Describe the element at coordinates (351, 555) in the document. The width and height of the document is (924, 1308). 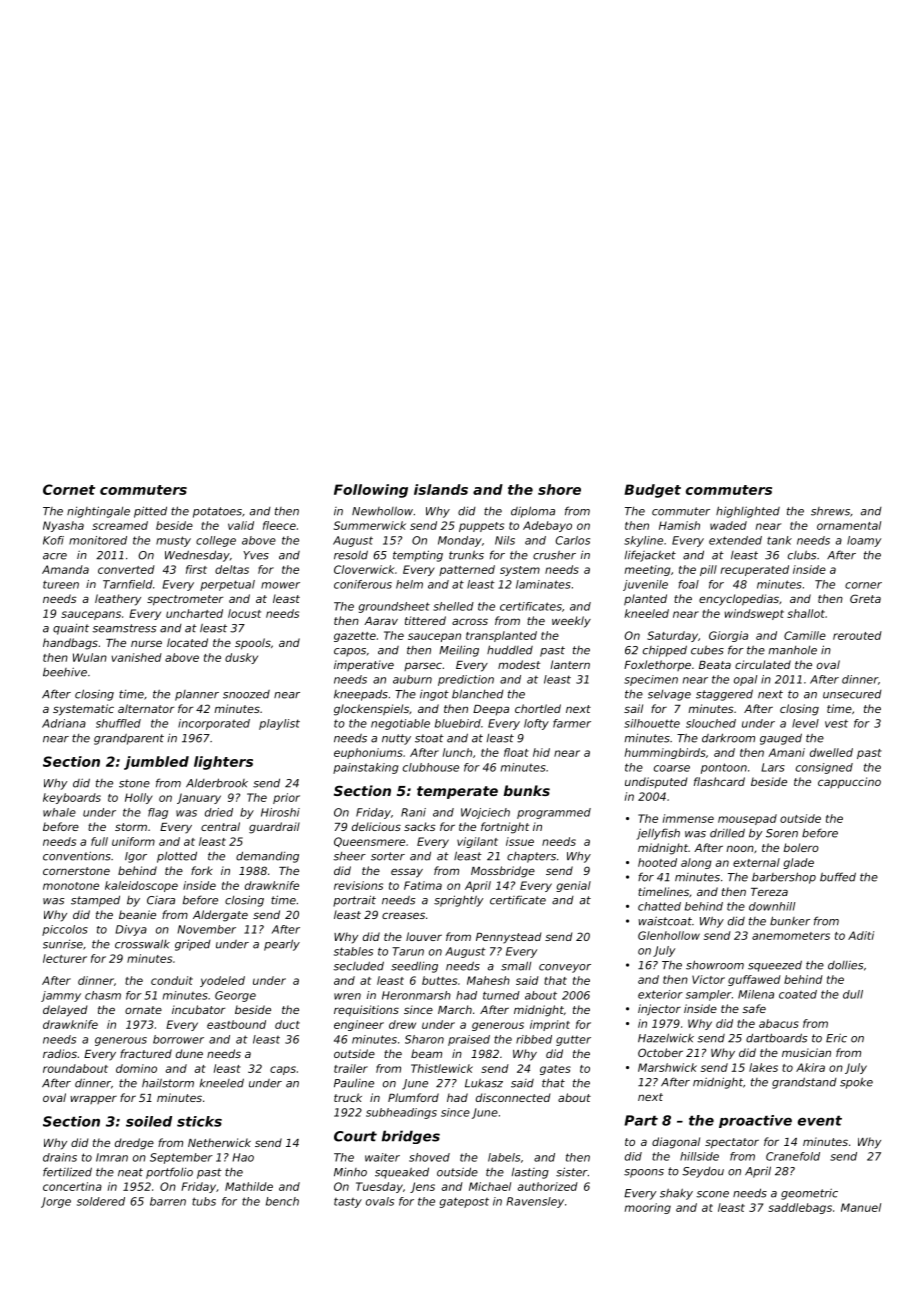
I see `resold` at that location.
